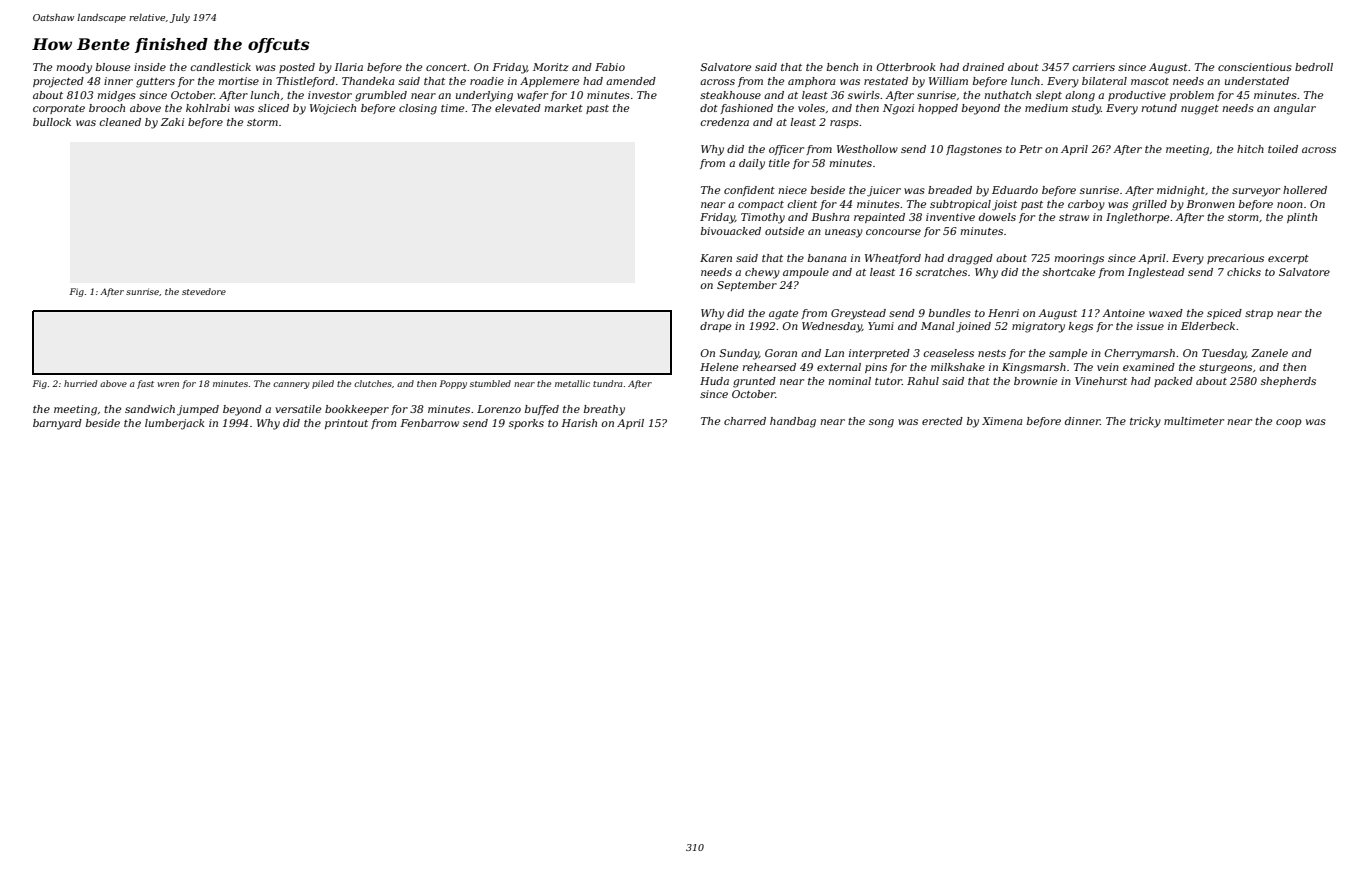  What do you see at coordinates (150, 67) in the screenshot?
I see `inside` at bounding box center [150, 67].
